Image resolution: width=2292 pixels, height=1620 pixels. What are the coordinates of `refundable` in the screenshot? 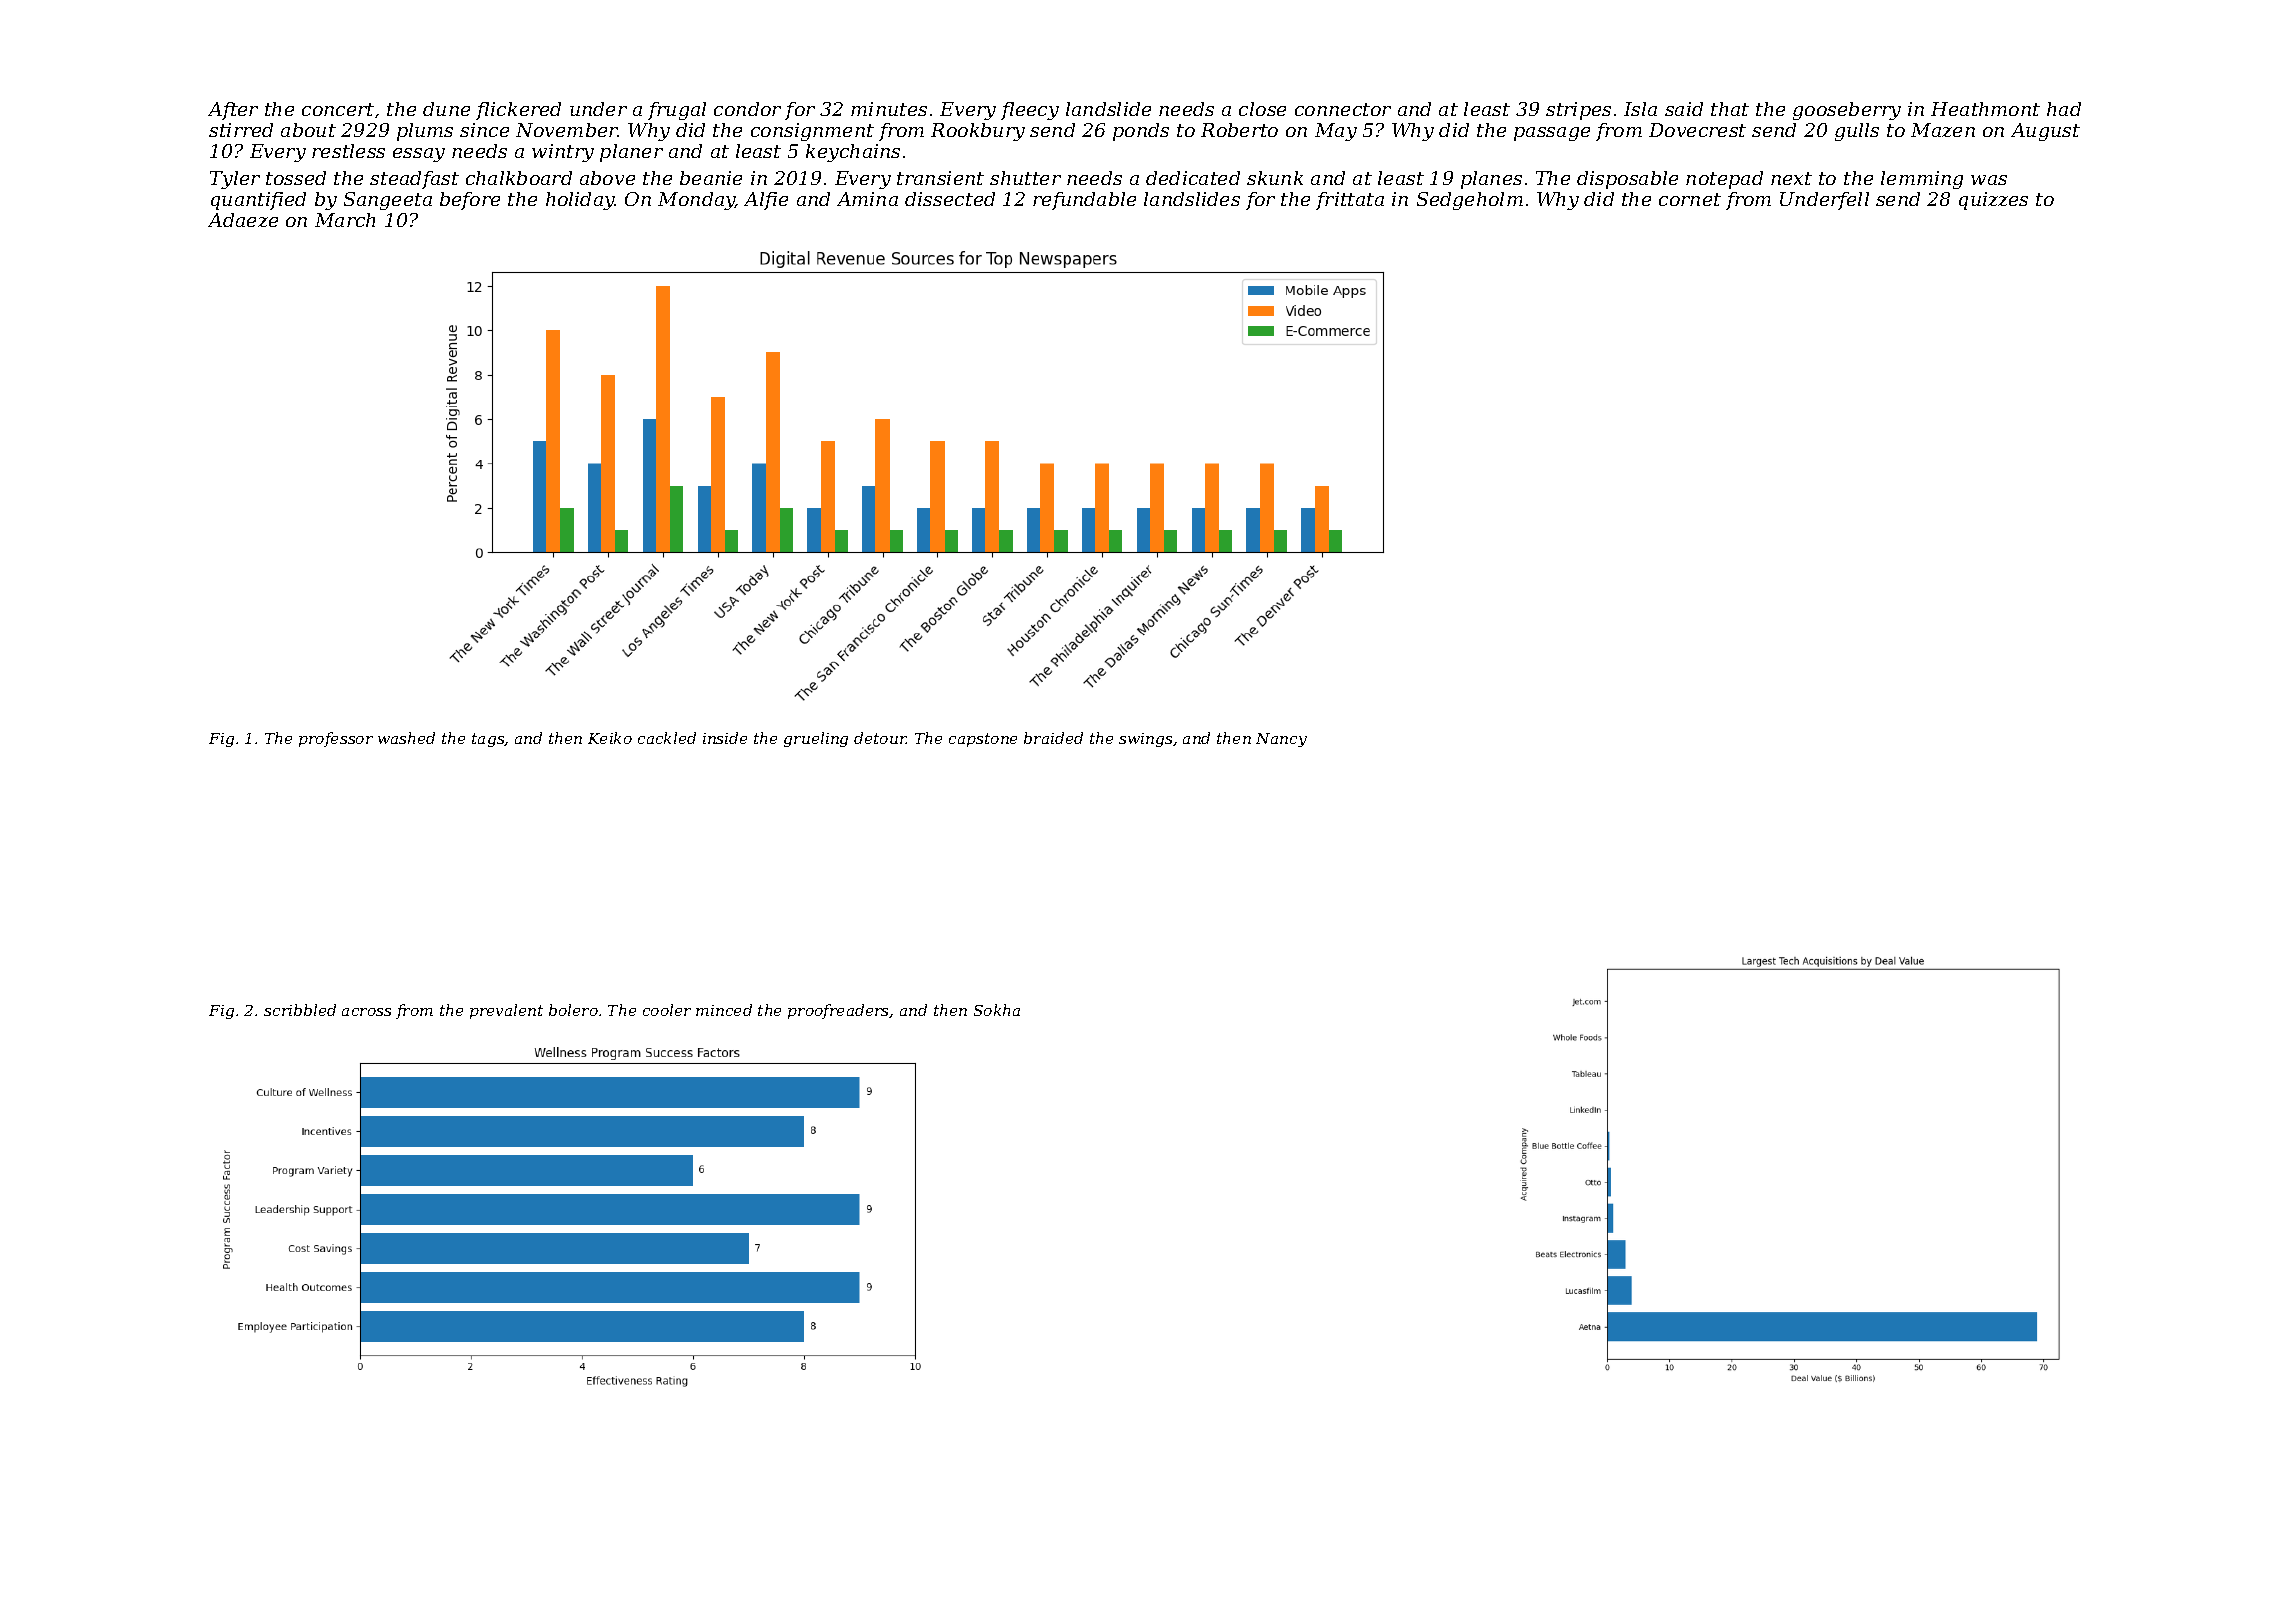 It's located at (1084, 201).
